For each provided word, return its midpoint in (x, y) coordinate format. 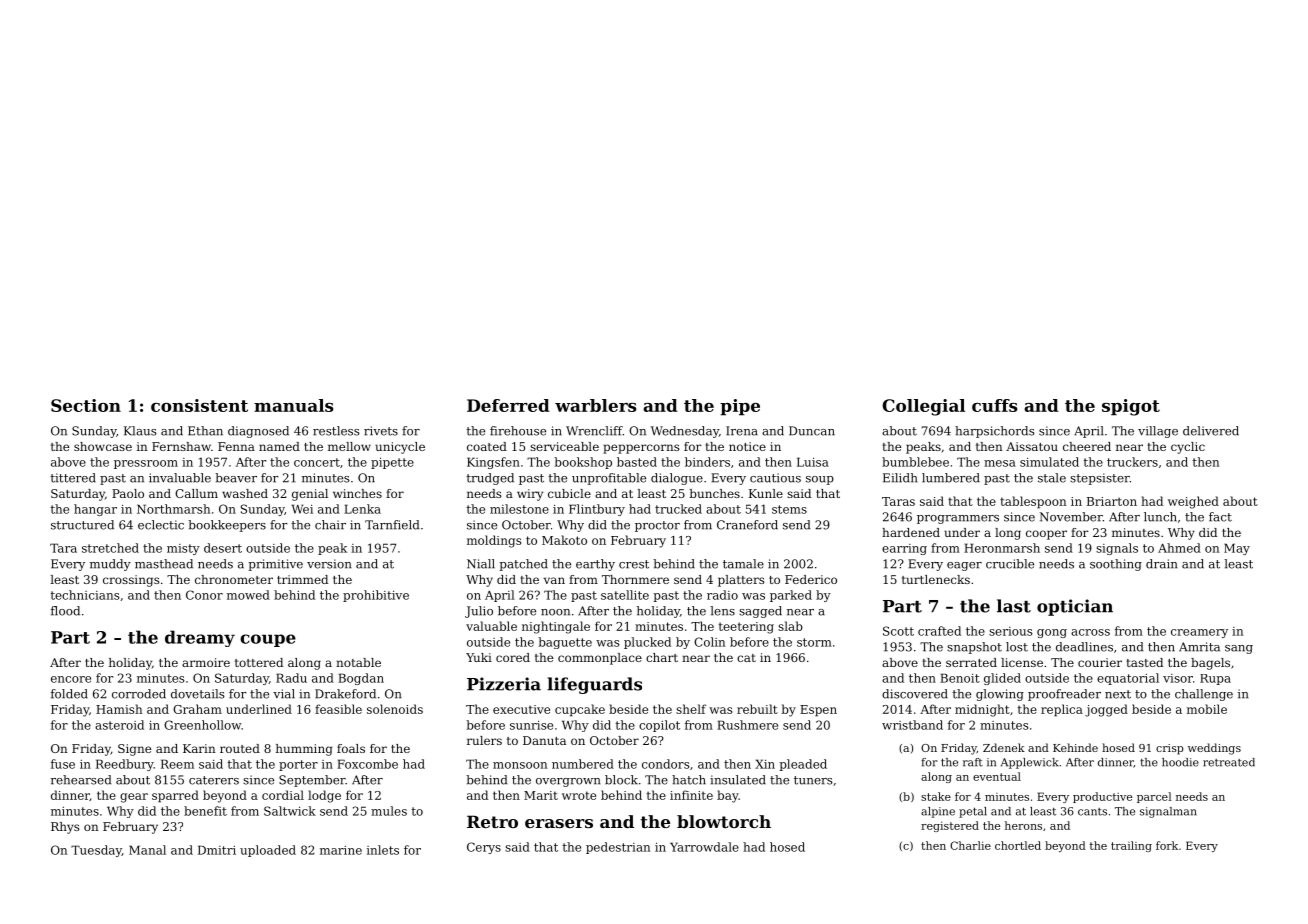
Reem (177, 764)
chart (662, 657)
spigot (1131, 407)
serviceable (564, 446)
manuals (294, 405)
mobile (1207, 709)
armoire (206, 662)
